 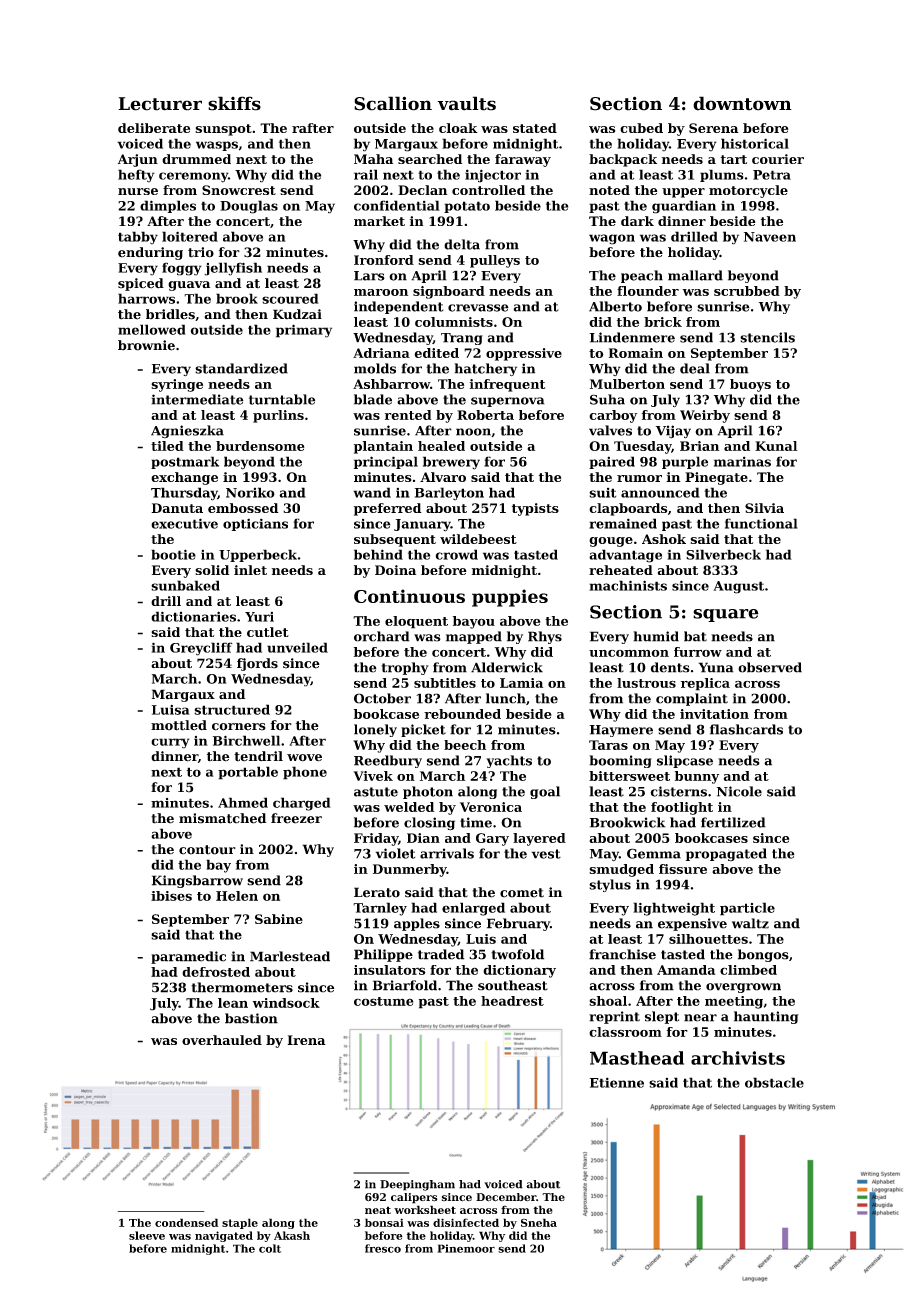 What do you see at coordinates (747, 291) in the screenshot?
I see `scrubbed` at bounding box center [747, 291].
